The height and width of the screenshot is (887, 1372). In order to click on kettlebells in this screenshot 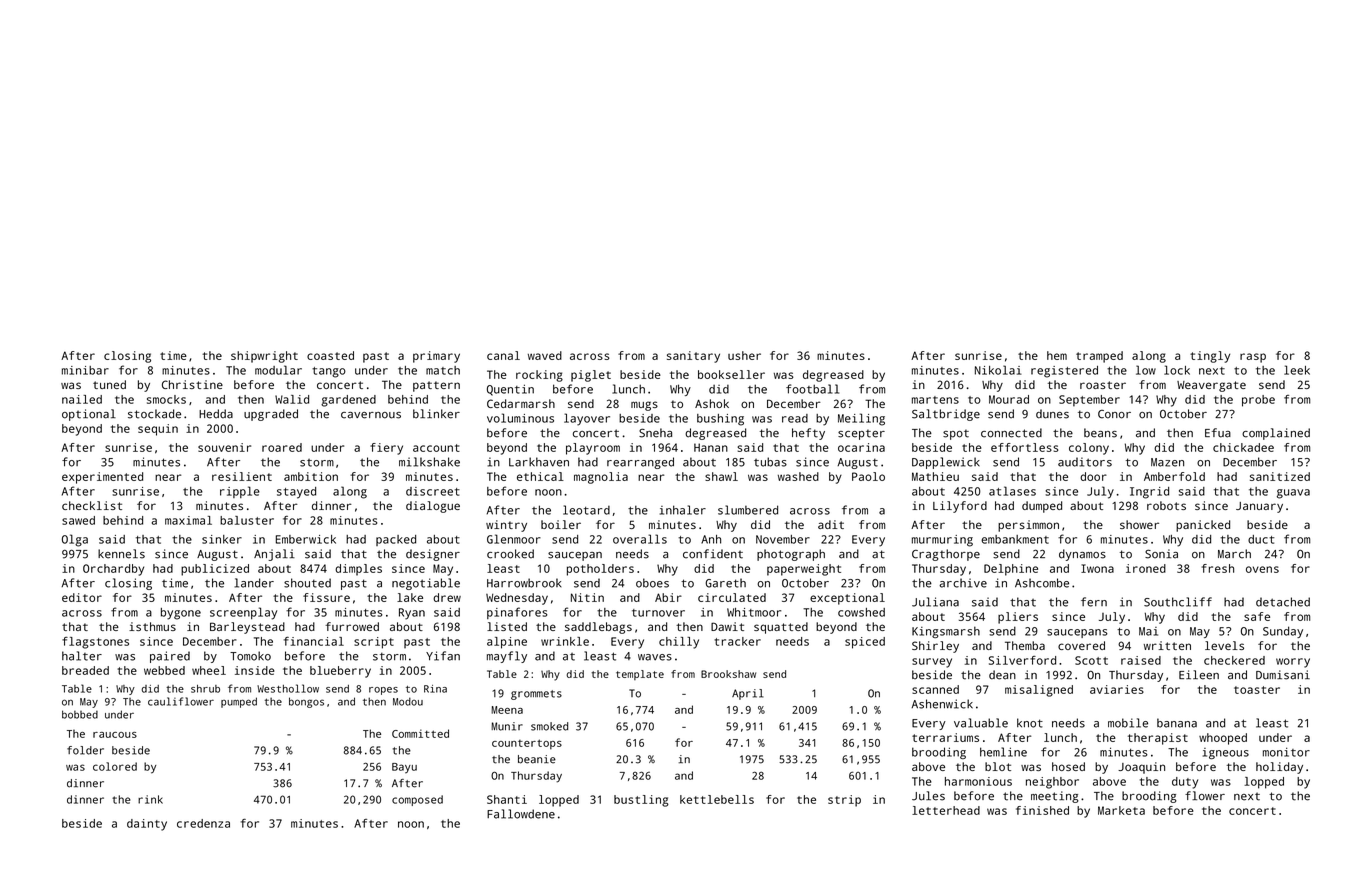, I will do `click(717, 799)`.
